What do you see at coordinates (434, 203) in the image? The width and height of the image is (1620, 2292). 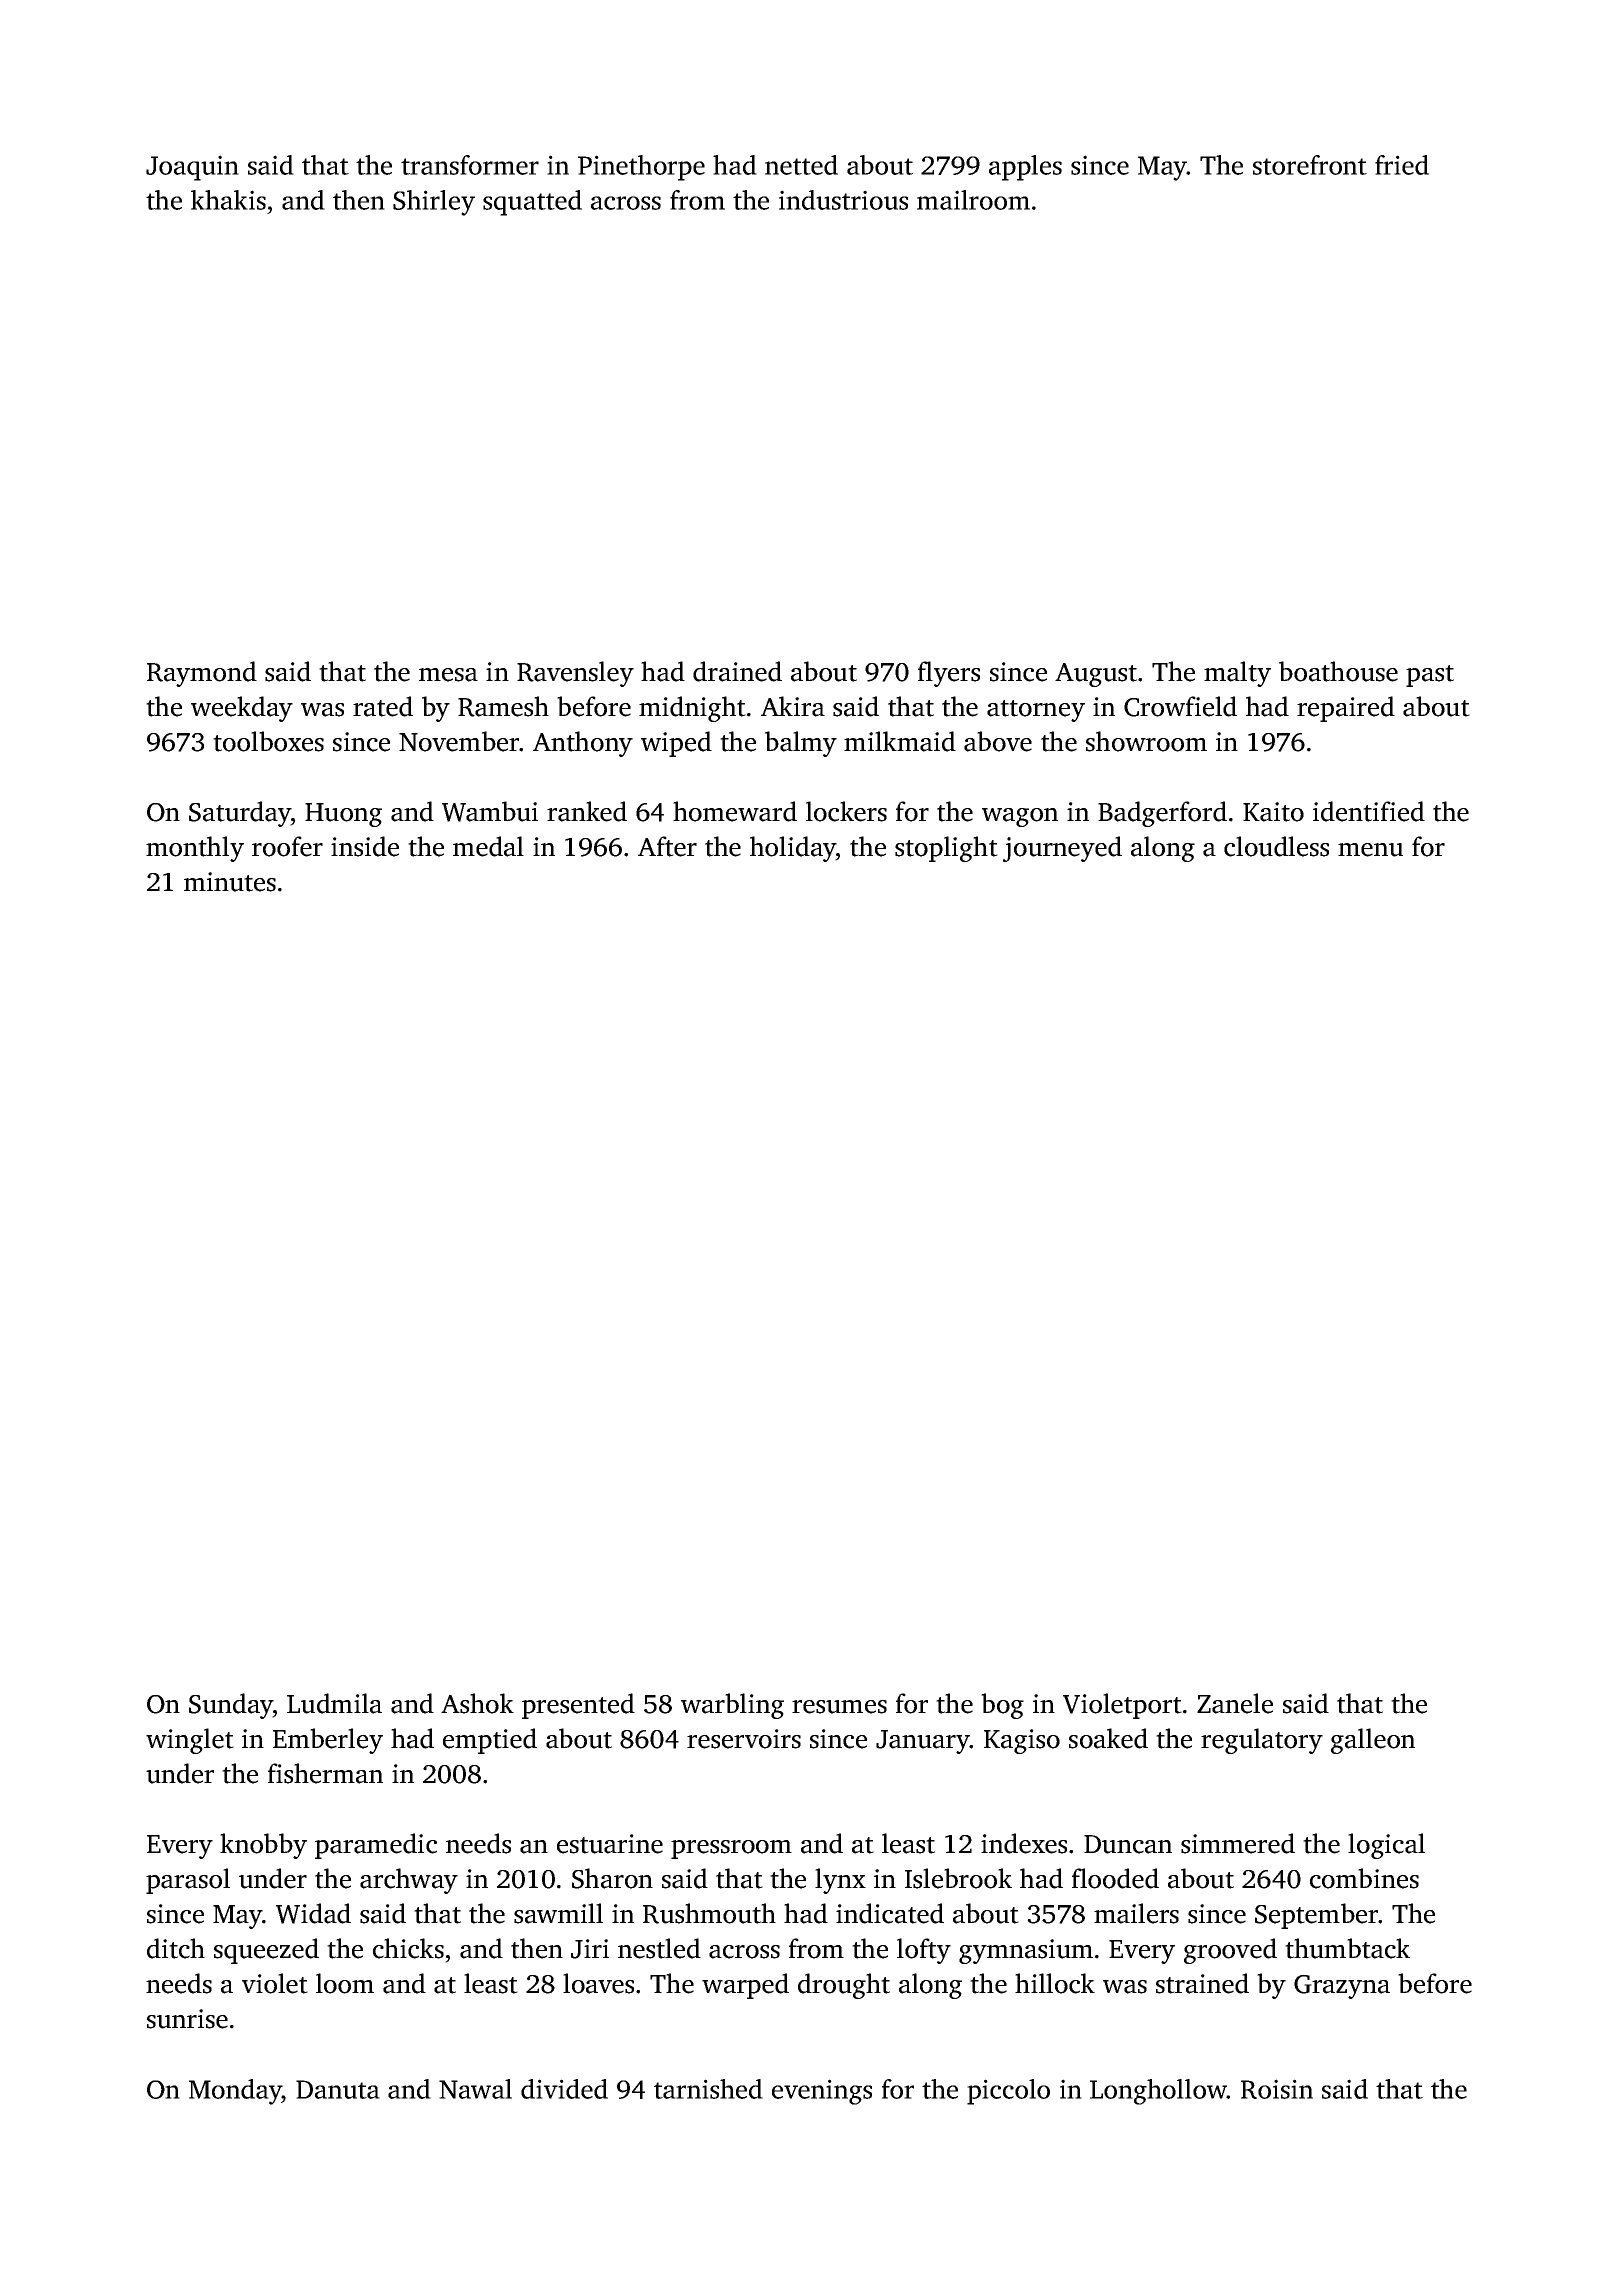 I see `Shirley` at bounding box center [434, 203].
